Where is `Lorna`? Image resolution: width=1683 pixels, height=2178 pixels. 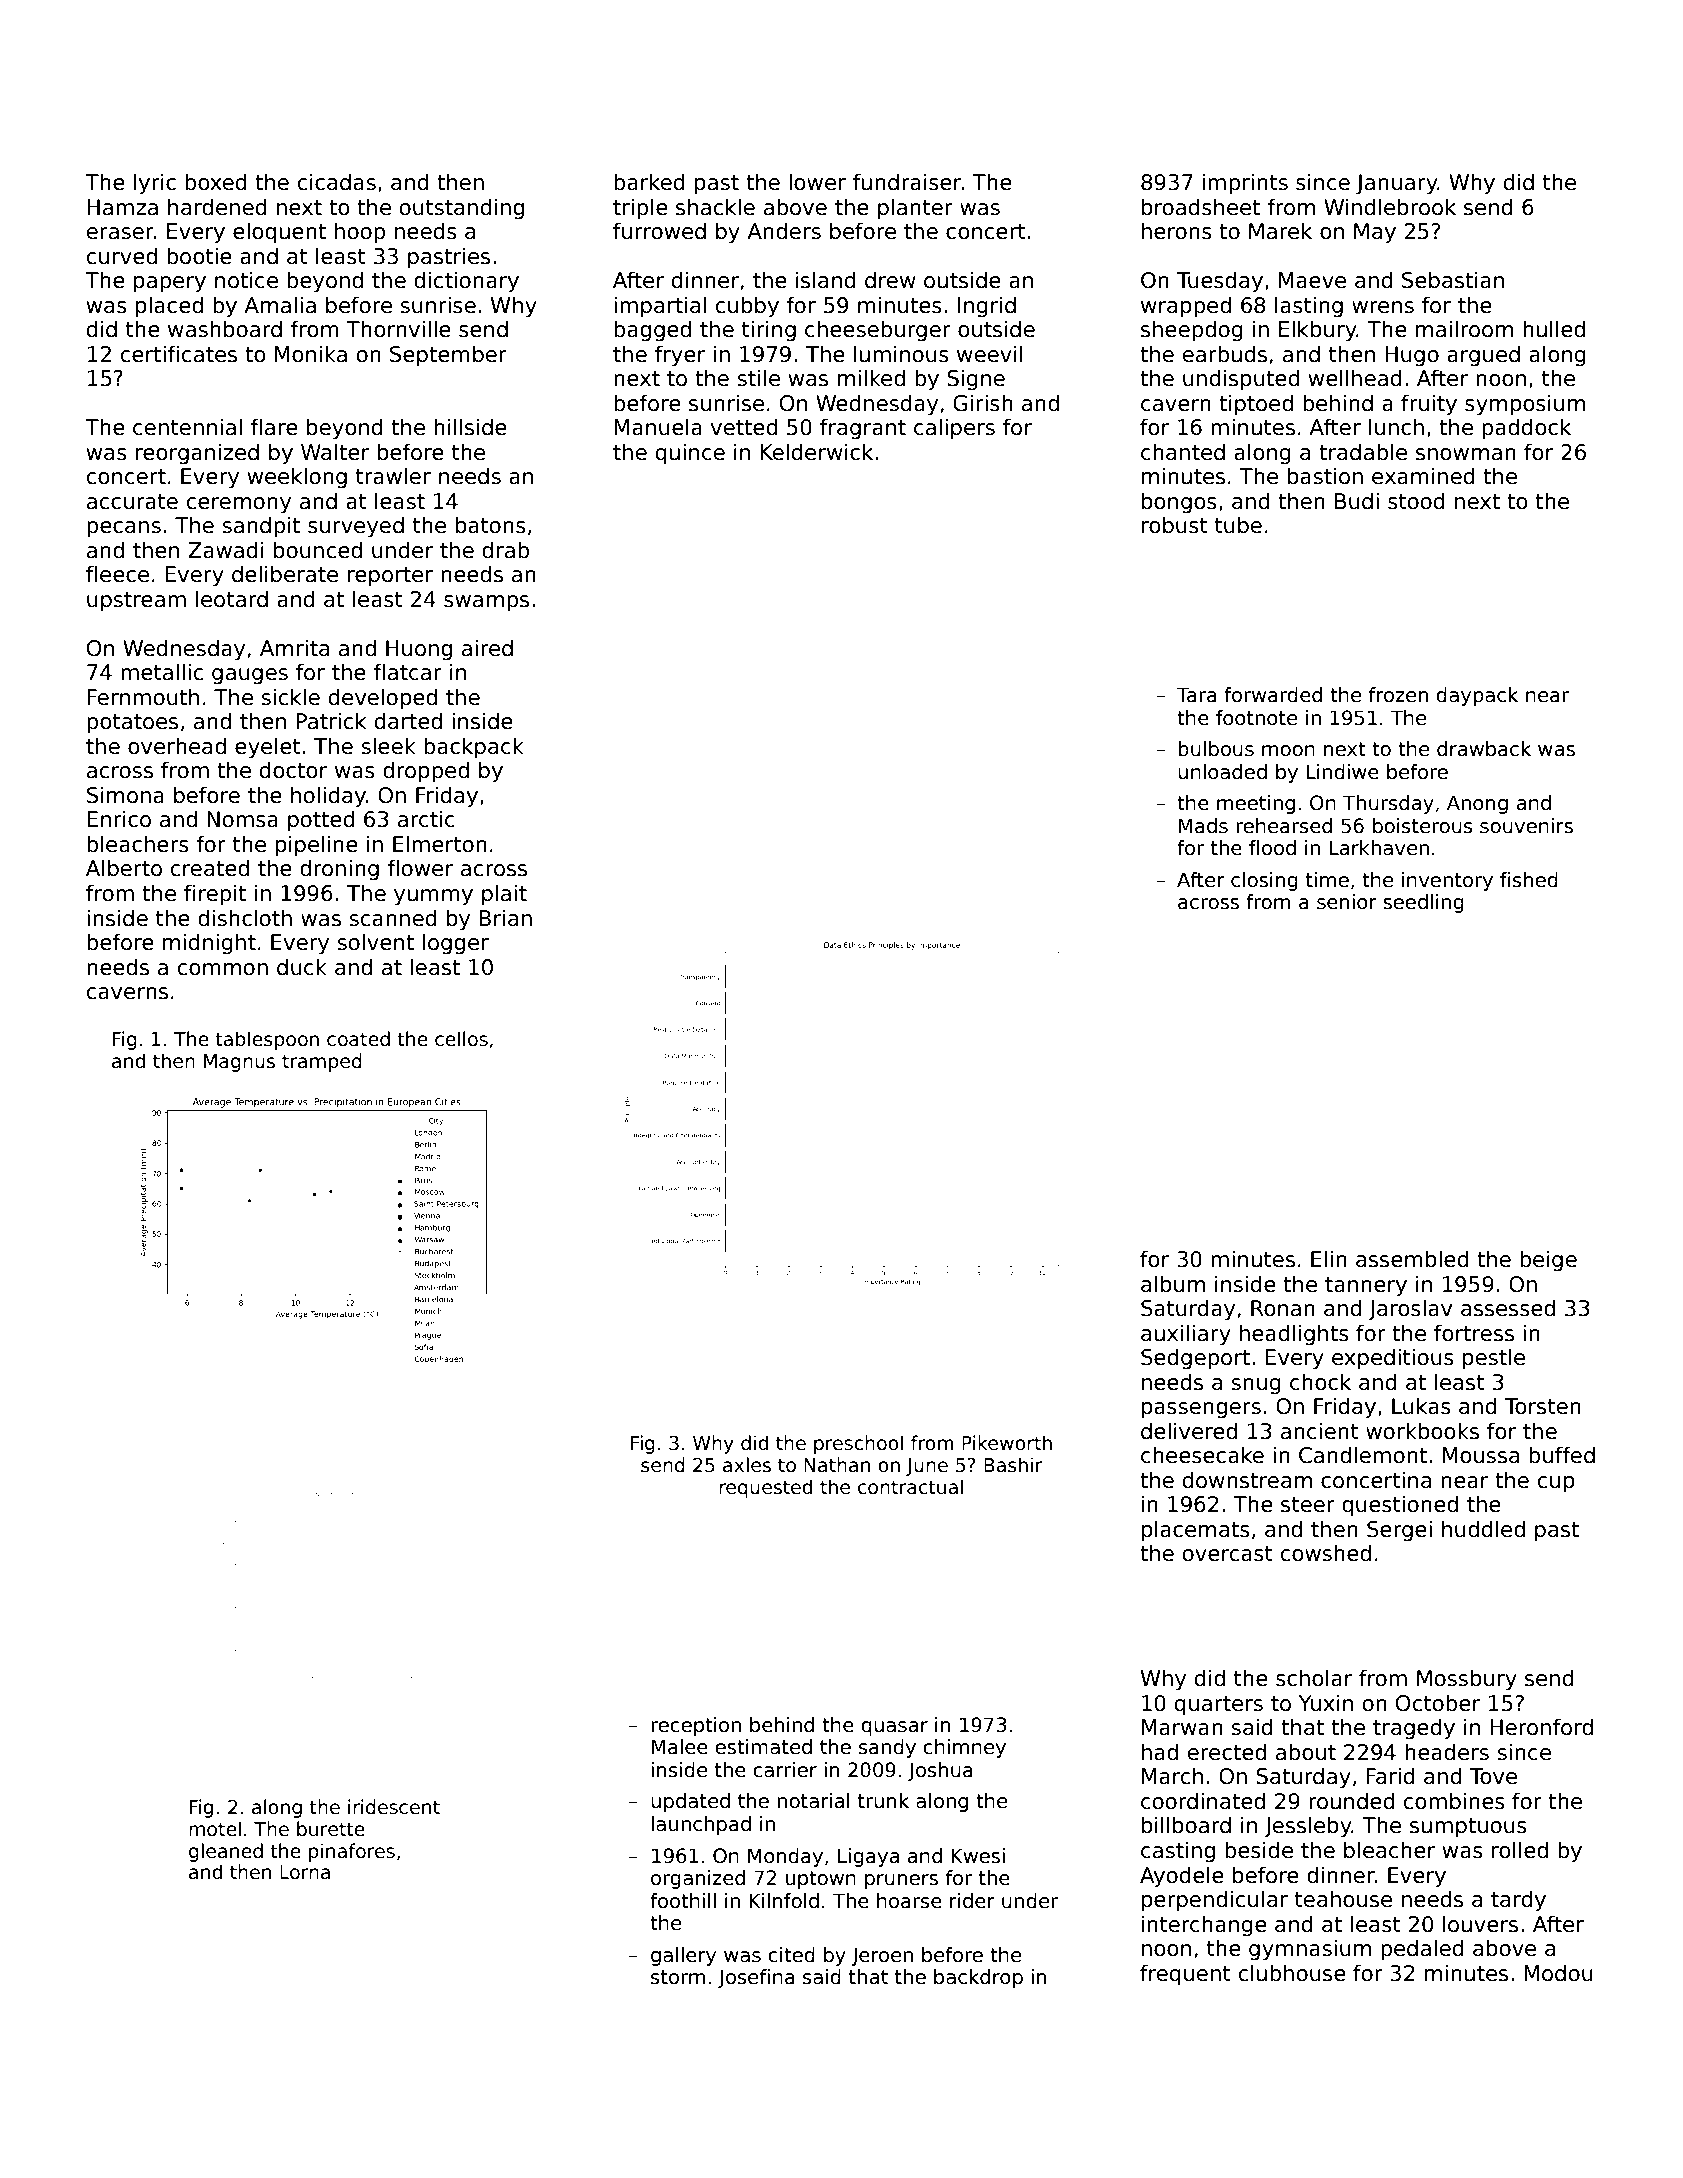 Lorna is located at coordinates (305, 1872).
